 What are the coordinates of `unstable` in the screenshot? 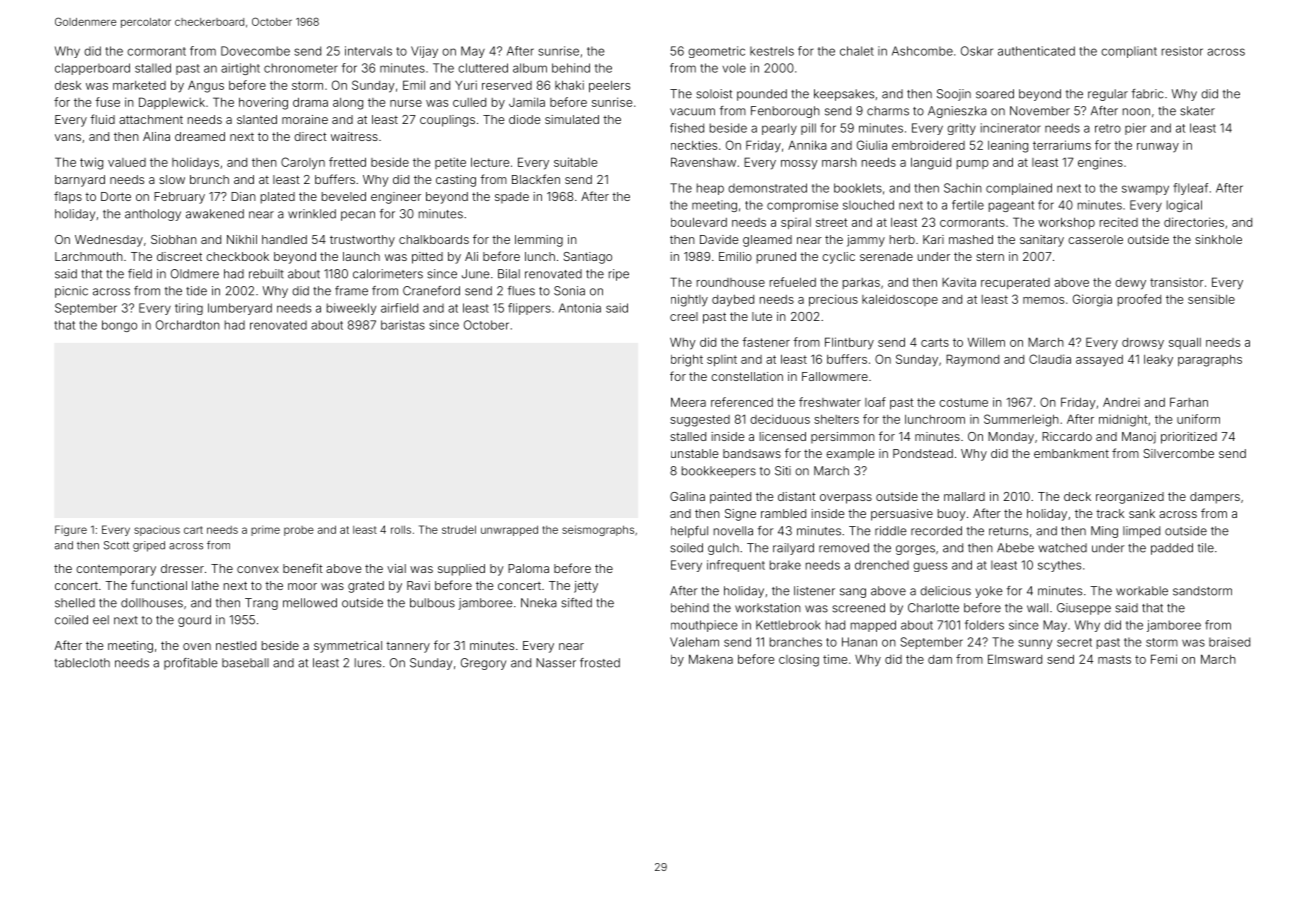 It's located at (694, 453).
